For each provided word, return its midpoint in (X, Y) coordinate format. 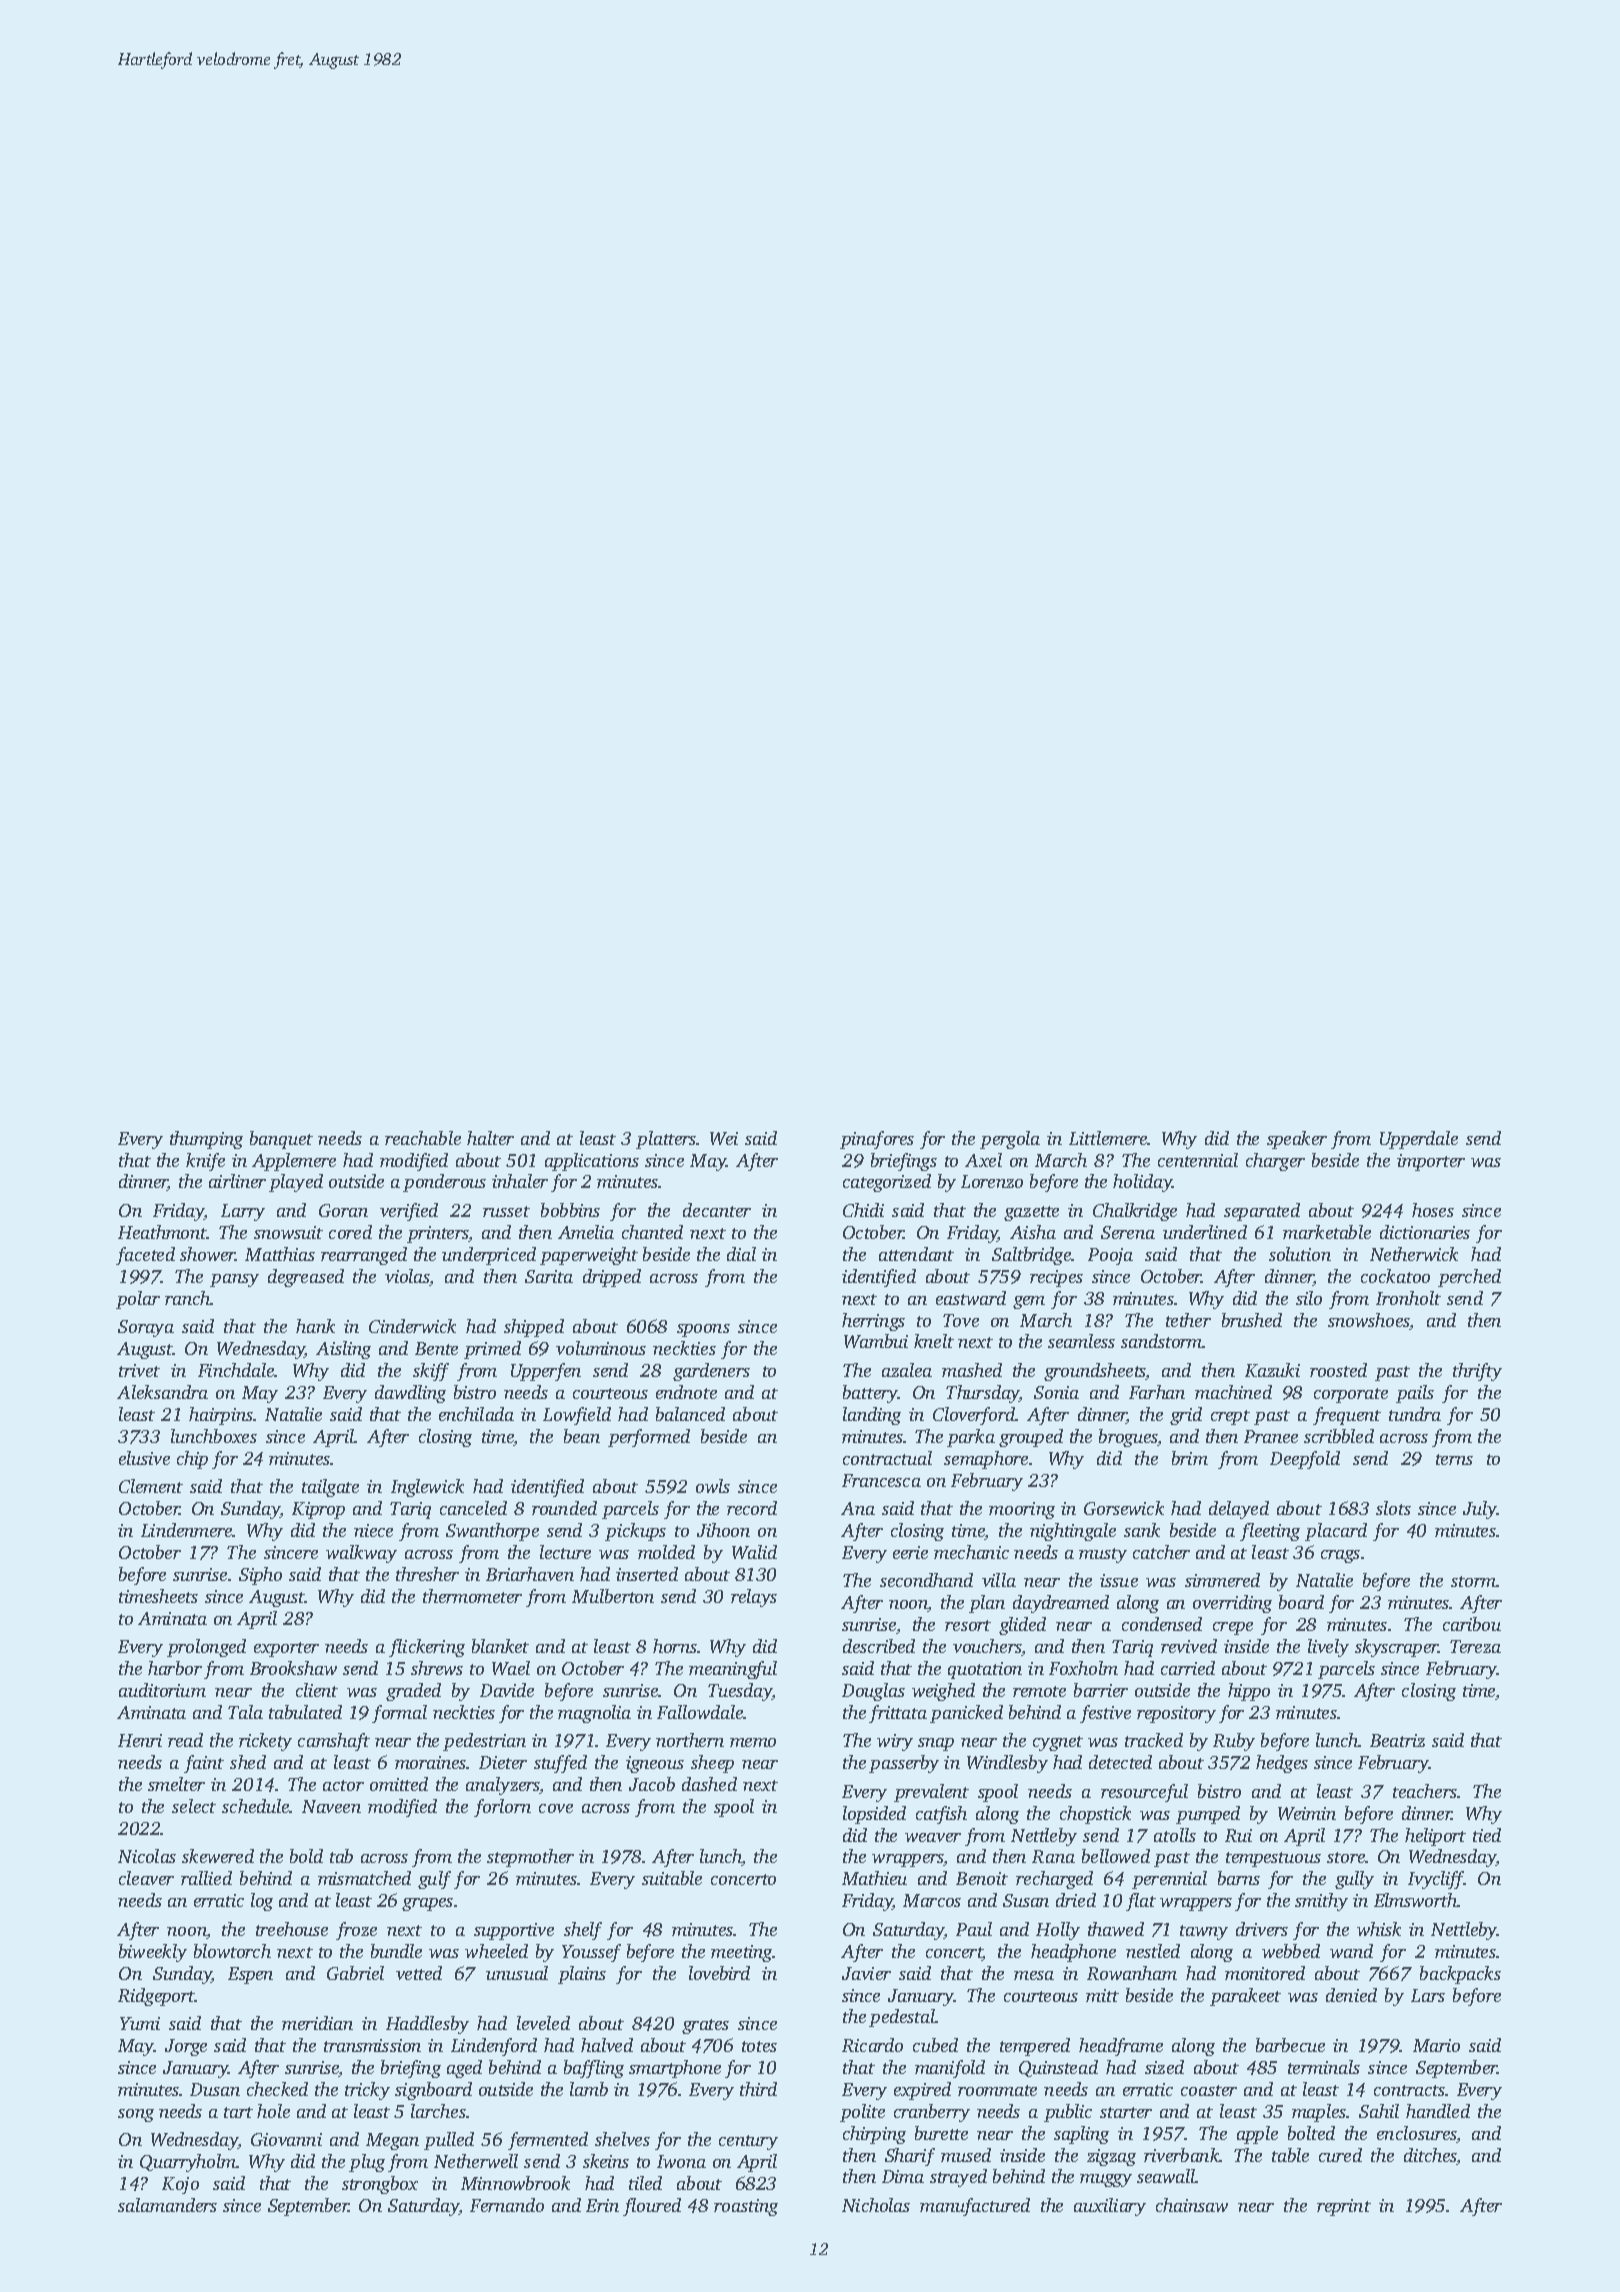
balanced (690, 1414)
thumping (206, 1140)
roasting (746, 2207)
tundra (1415, 1414)
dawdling (410, 1394)
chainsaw (1192, 2205)
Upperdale (1419, 1140)
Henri (140, 1740)
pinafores (877, 1140)
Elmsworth (1415, 1900)
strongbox (380, 2185)
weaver (933, 1837)
